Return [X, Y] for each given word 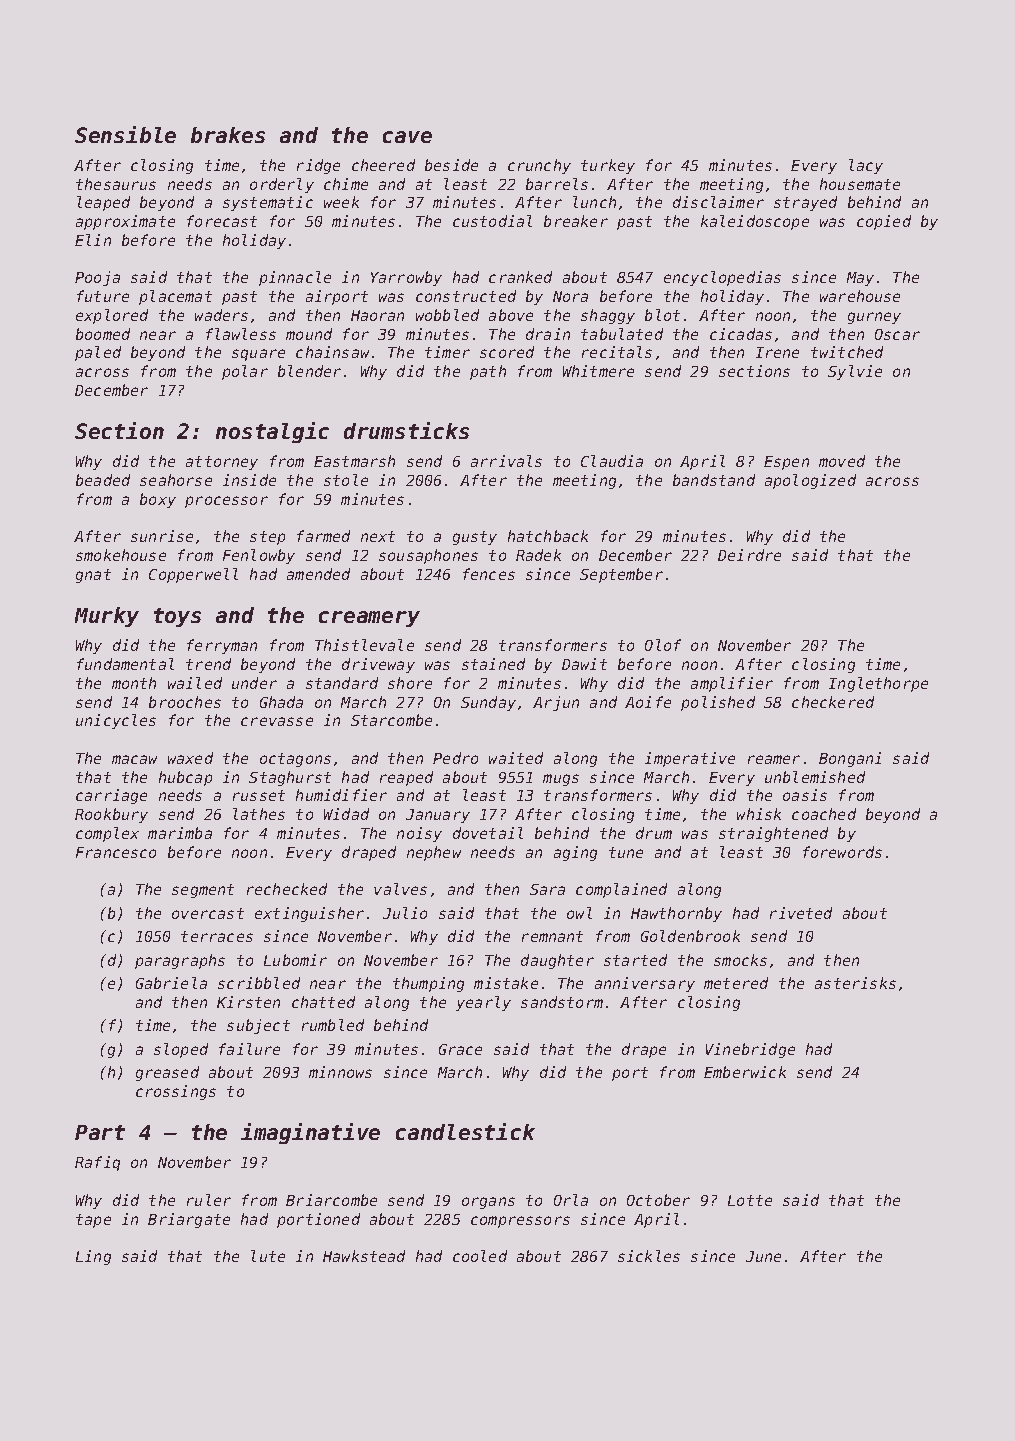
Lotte [750, 1200]
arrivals [506, 461]
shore [410, 683]
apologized [810, 481]
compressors [520, 1222]
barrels [557, 184]
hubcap [185, 778]
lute [268, 1256]
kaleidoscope [755, 222]
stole [346, 480]
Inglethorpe [878, 684]
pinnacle [295, 278]
